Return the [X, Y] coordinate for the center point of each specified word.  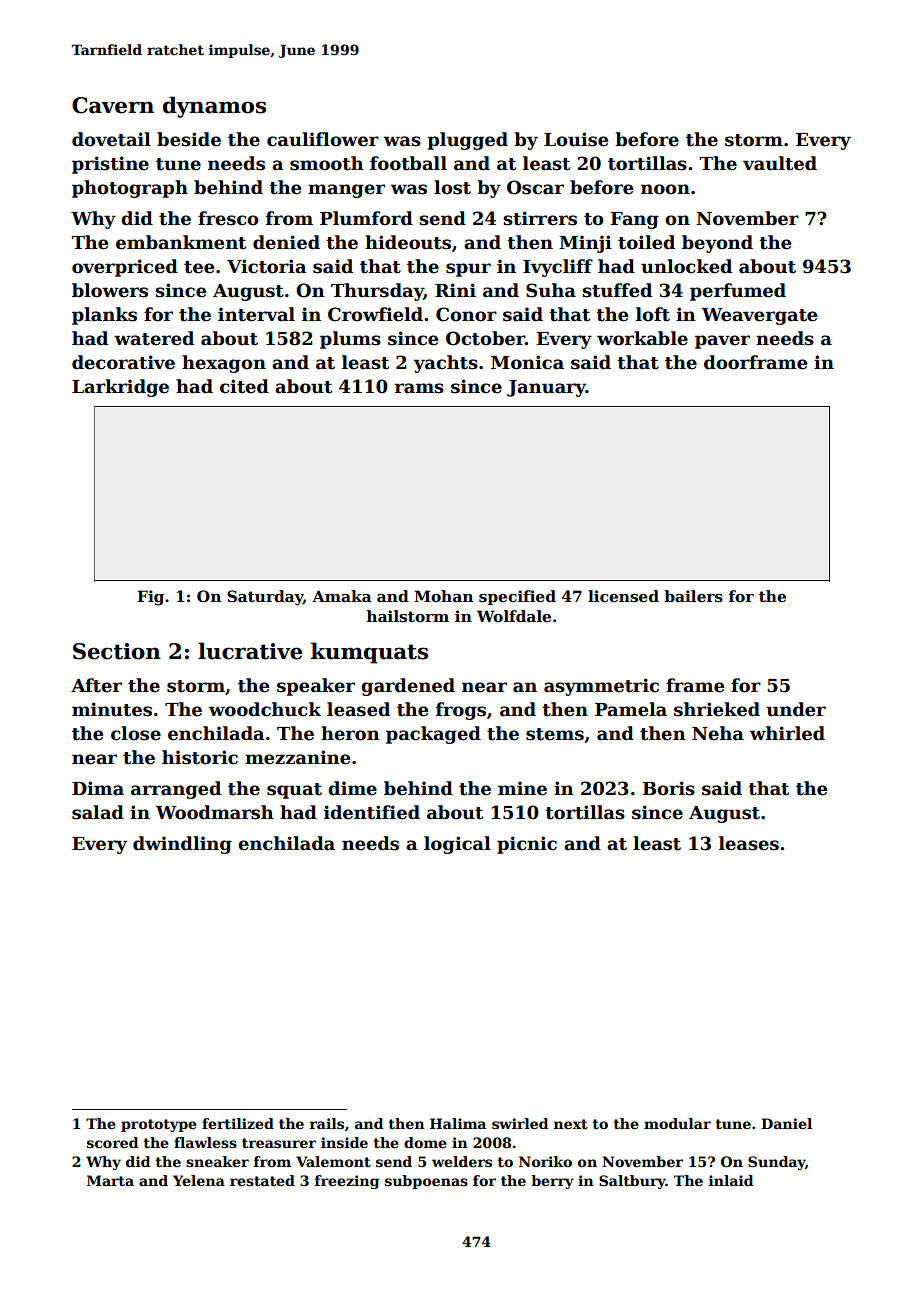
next [571, 1124]
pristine [110, 165]
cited [244, 386]
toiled [646, 242]
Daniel [786, 1123]
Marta [110, 1180]
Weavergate [759, 316]
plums [350, 340]
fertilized [238, 1123]
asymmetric [601, 687]
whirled [787, 733]
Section [117, 651]
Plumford [366, 218]
